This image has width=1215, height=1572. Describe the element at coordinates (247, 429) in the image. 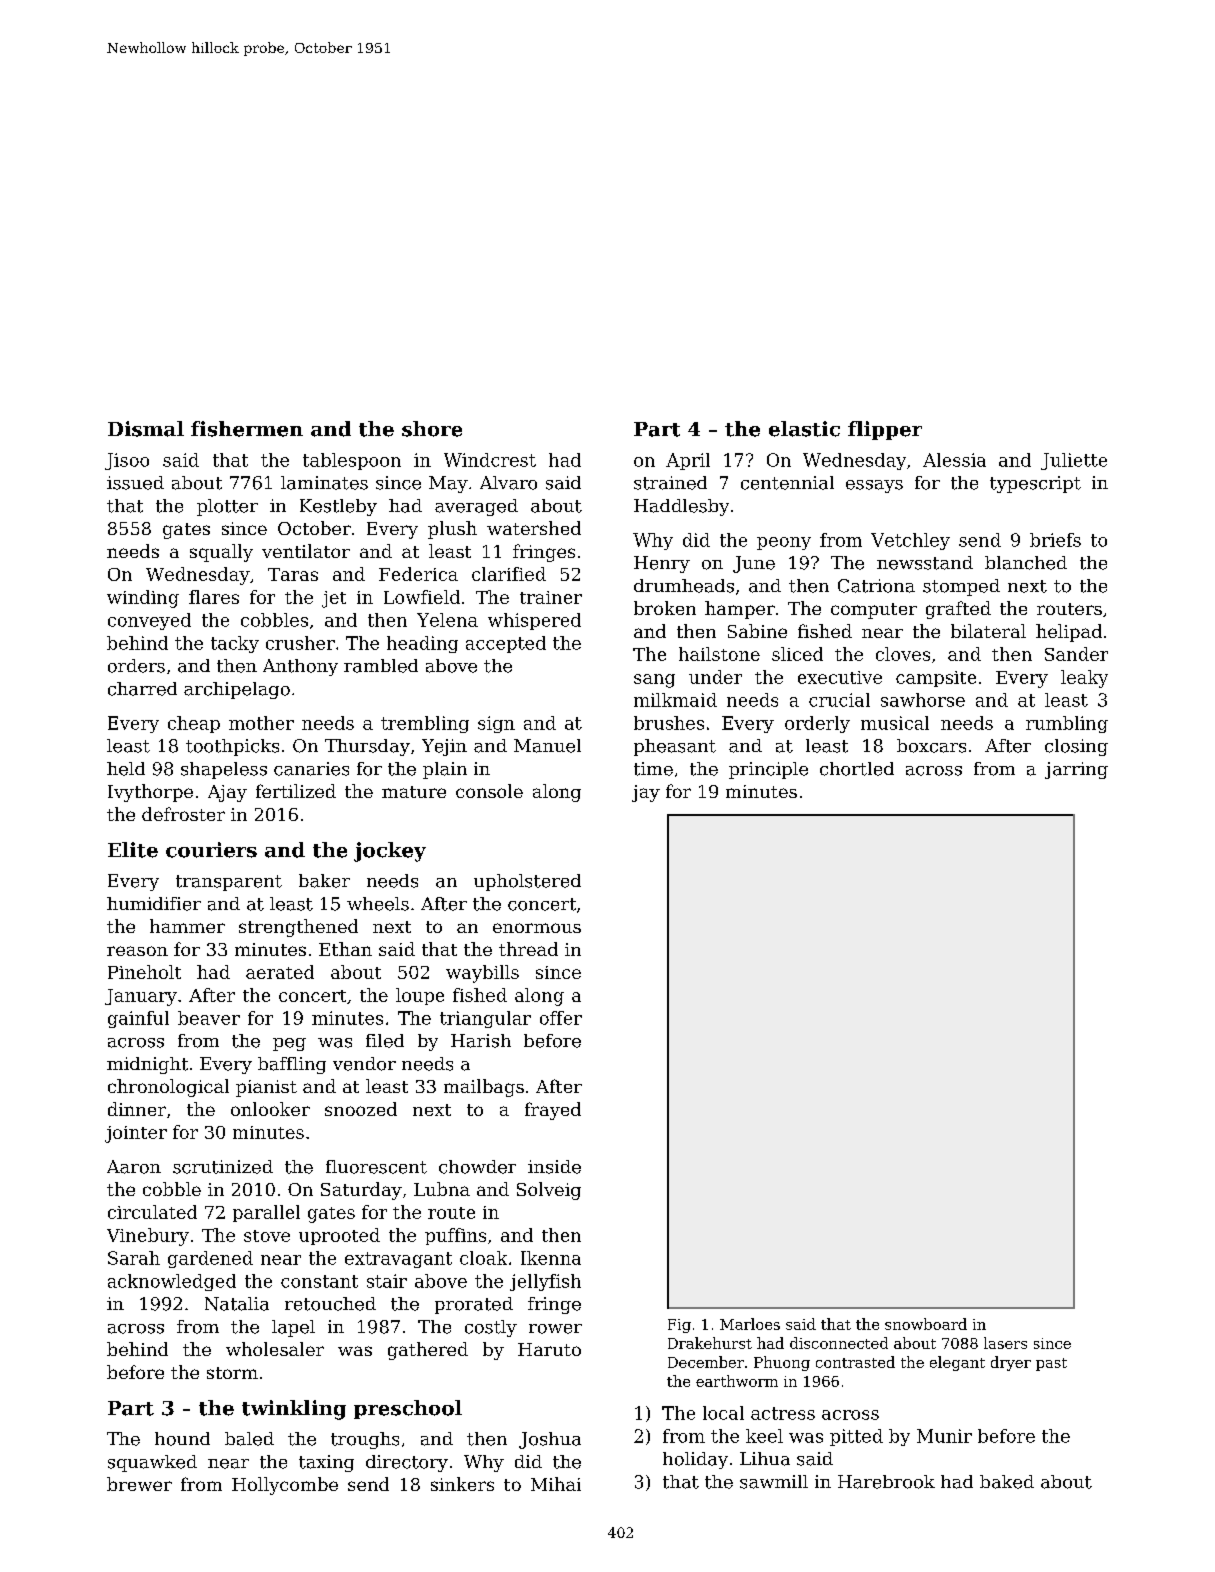

I see `fishermen` at that location.
